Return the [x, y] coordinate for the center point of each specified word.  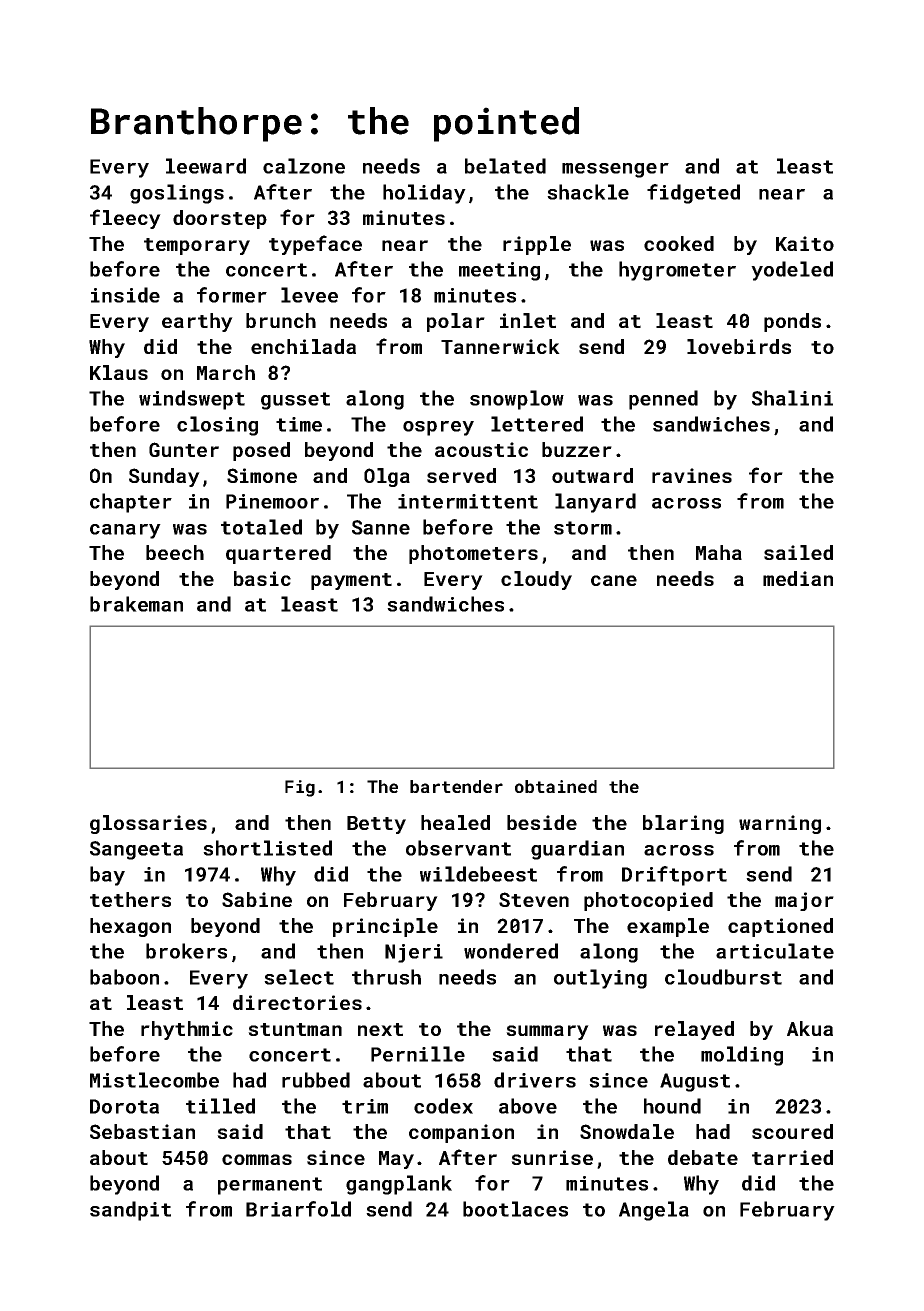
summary [547, 1032]
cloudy [536, 580]
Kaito [805, 243]
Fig [300, 788]
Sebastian [142, 1131]
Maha [719, 552]
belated [505, 166]
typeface [315, 245]
